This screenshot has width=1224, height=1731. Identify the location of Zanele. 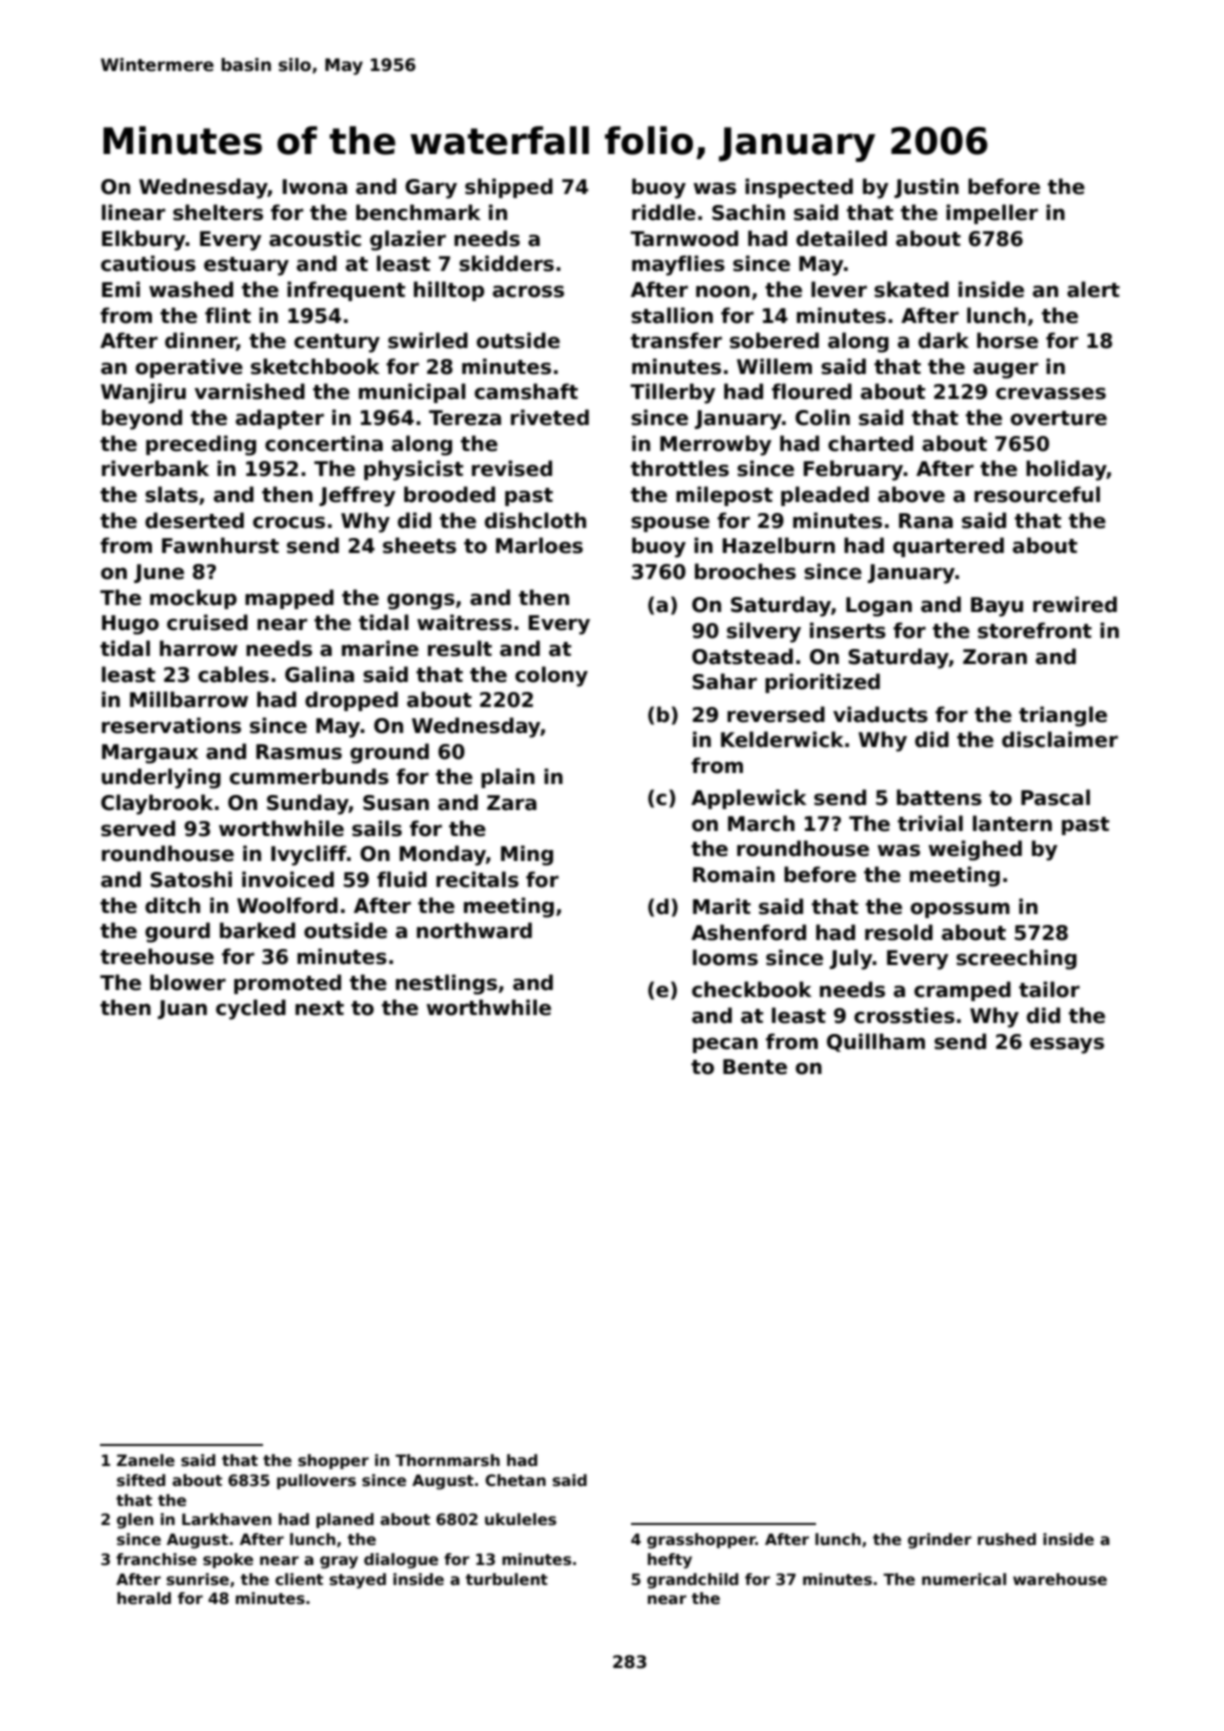
(146, 1460).
